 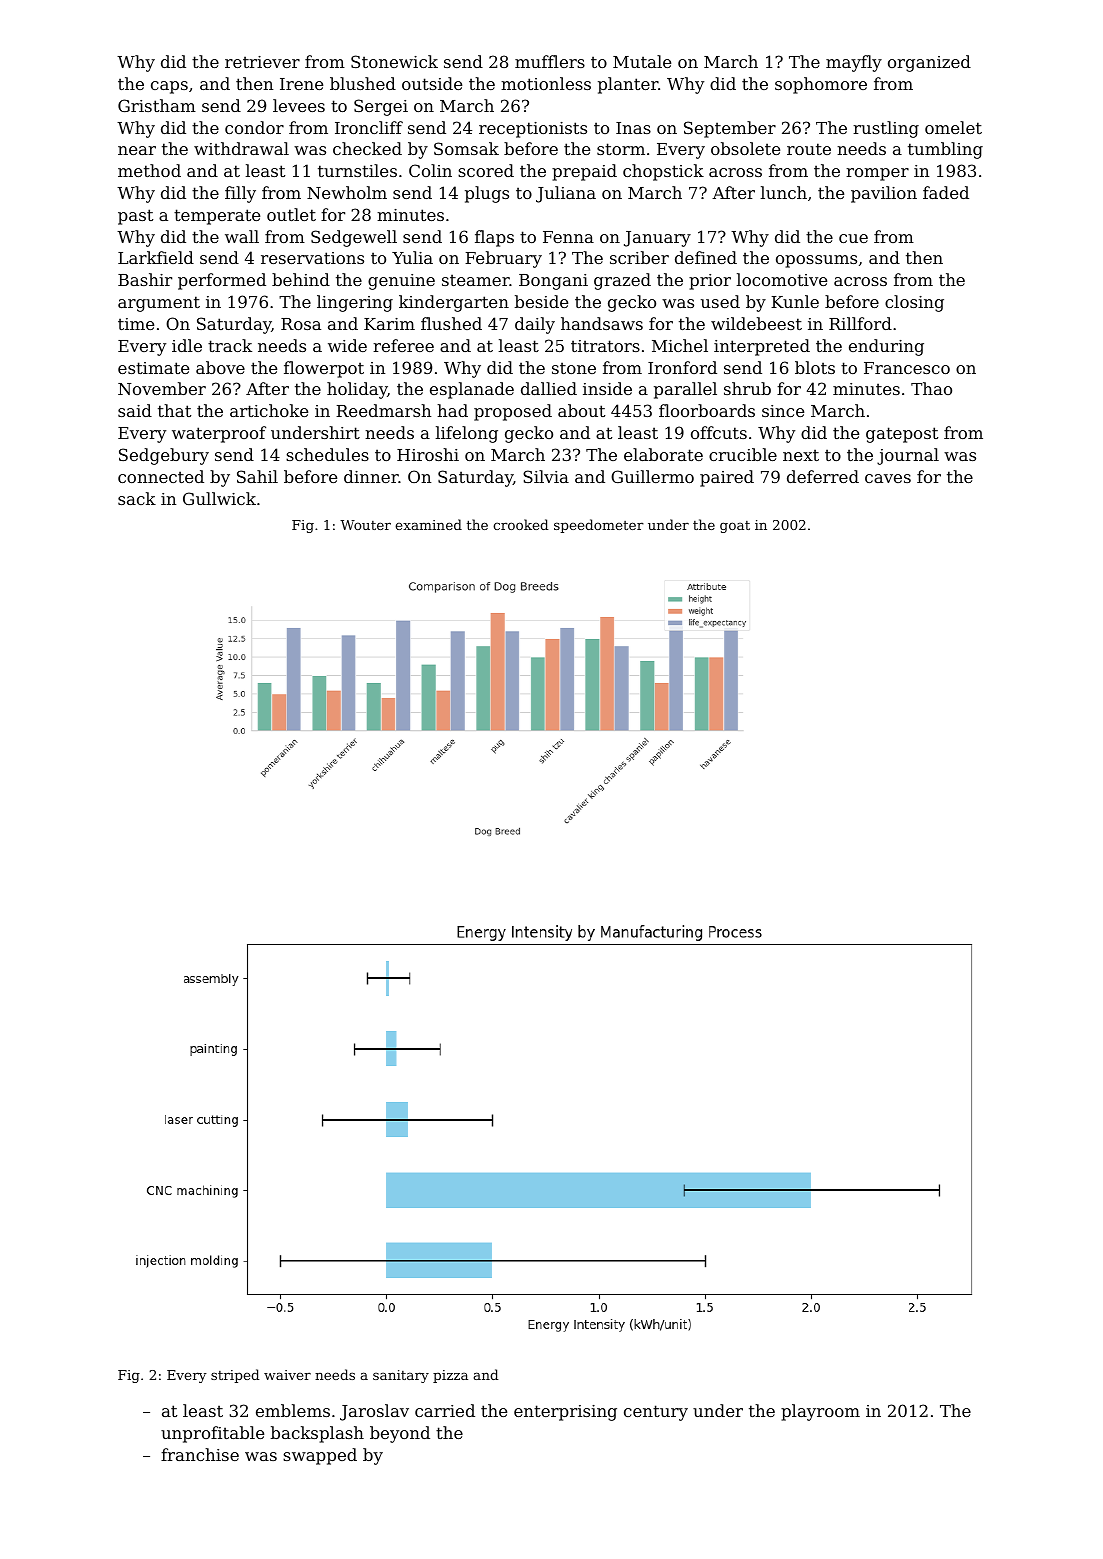 I want to click on swapped, so click(x=320, y=1456).
